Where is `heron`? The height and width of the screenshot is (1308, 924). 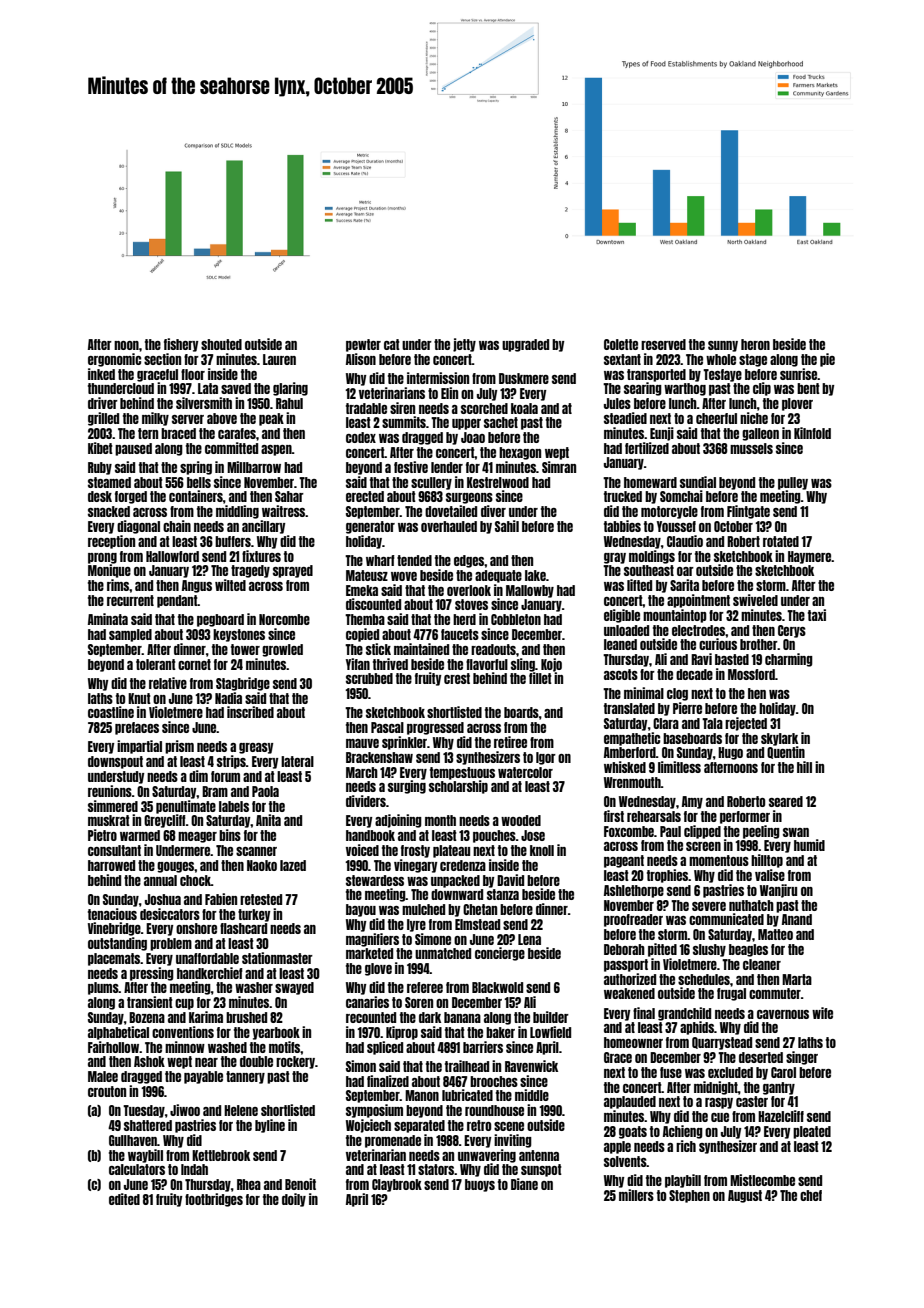
heron is located at coordinates (755, 344).
